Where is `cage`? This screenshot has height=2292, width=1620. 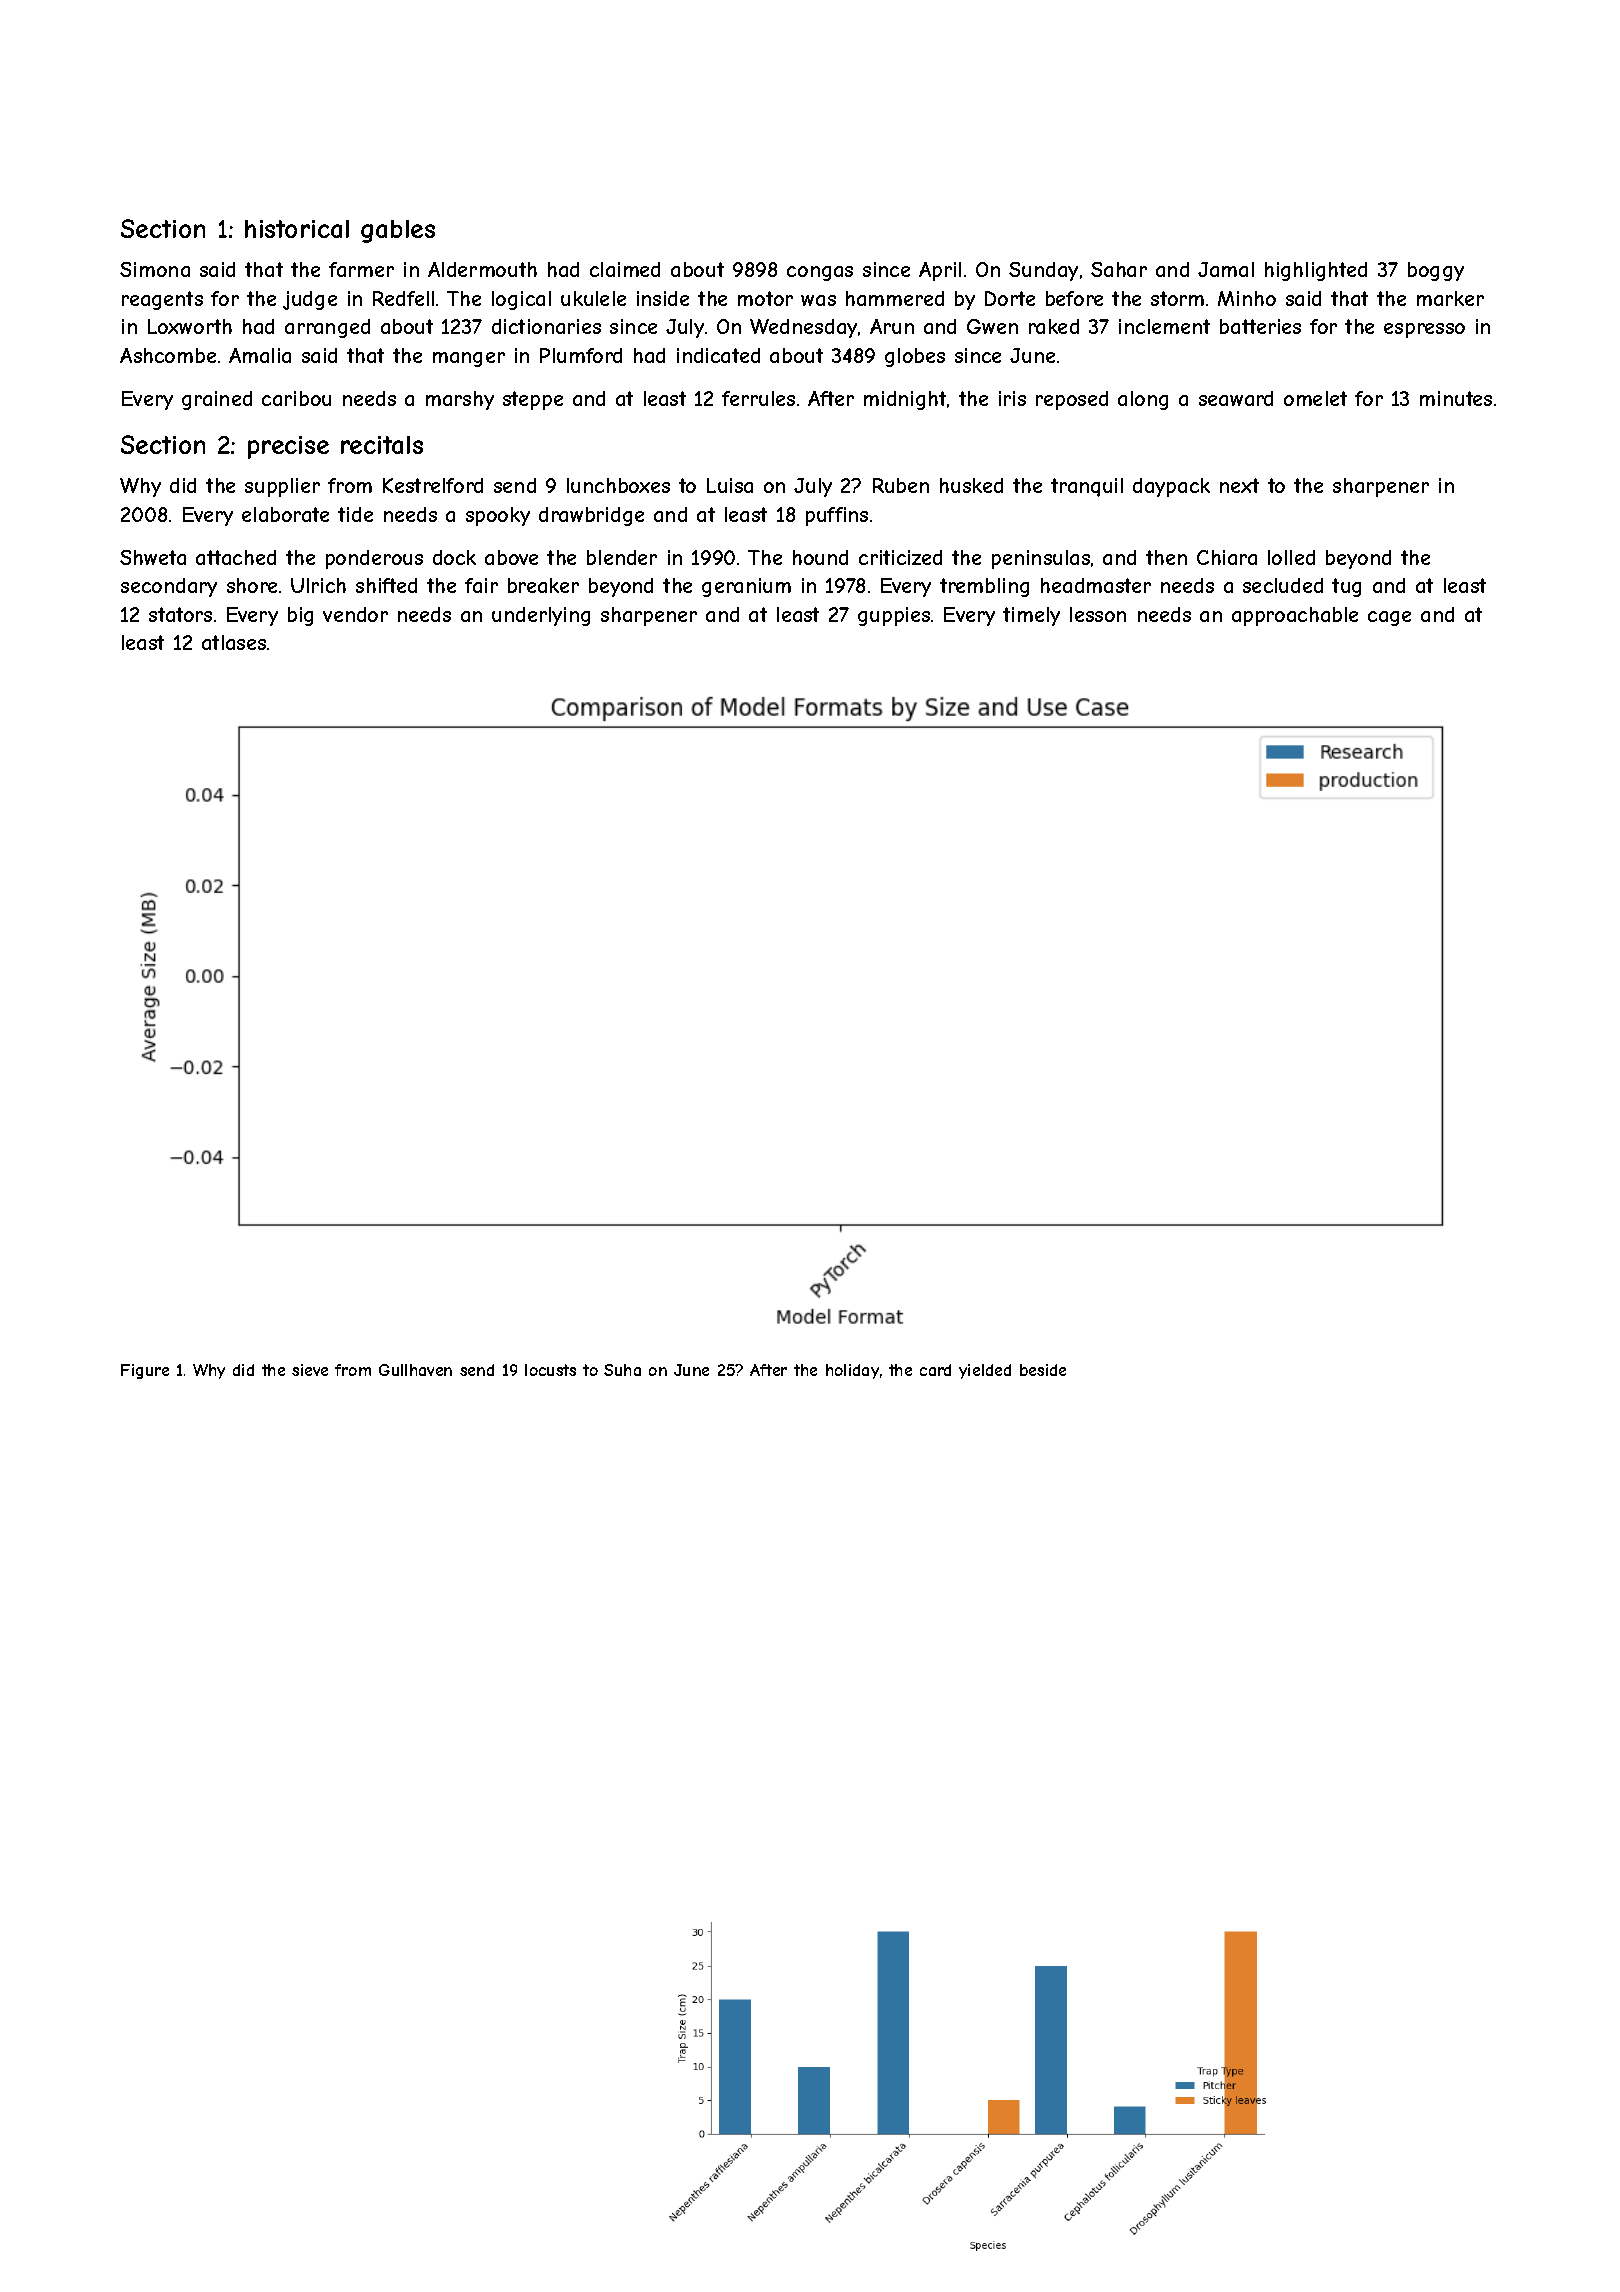 cage is located at coordinates (1389, 618).
